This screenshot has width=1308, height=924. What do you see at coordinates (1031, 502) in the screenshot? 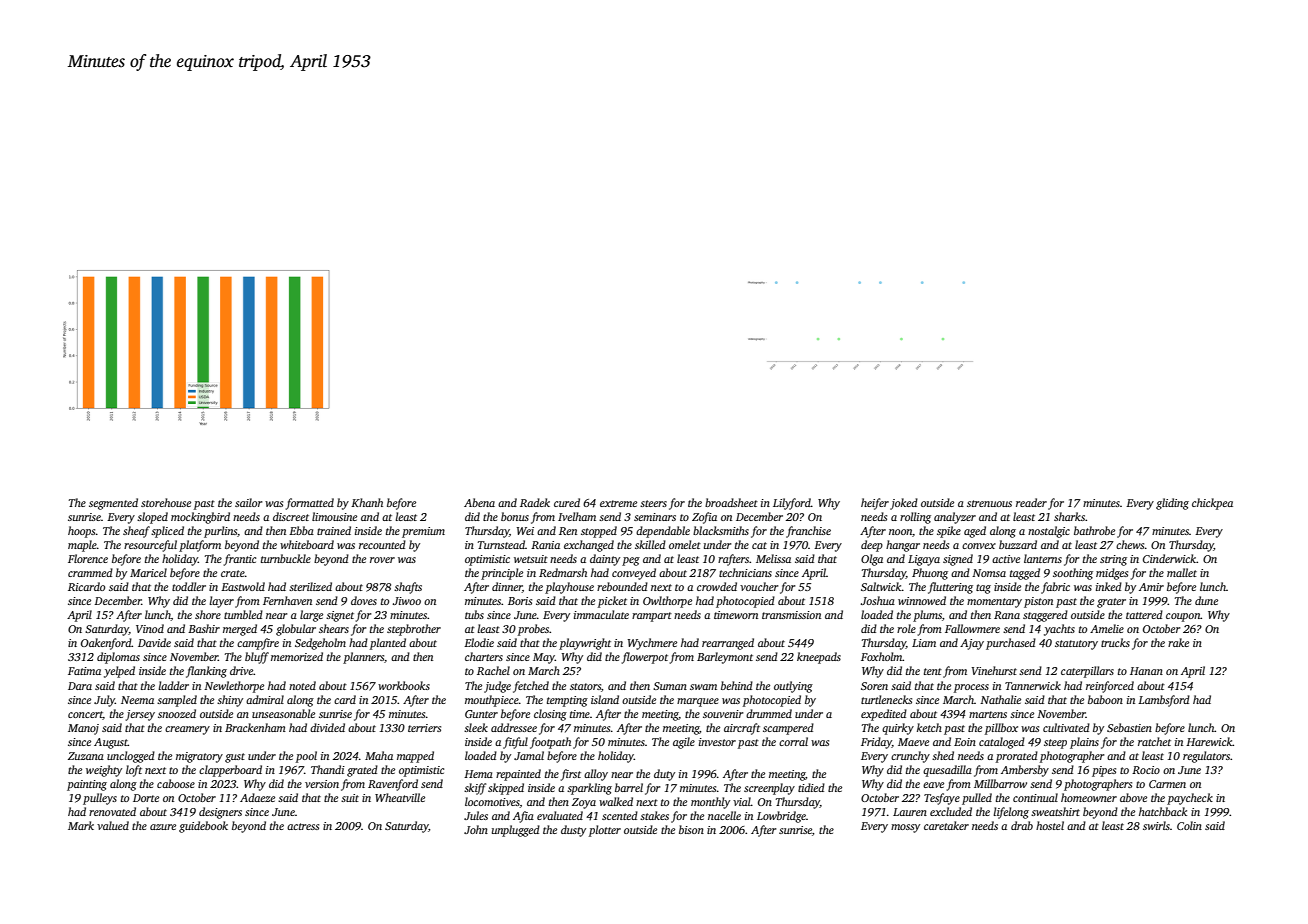
I see `reader` at bounding box center [1031, 502].
